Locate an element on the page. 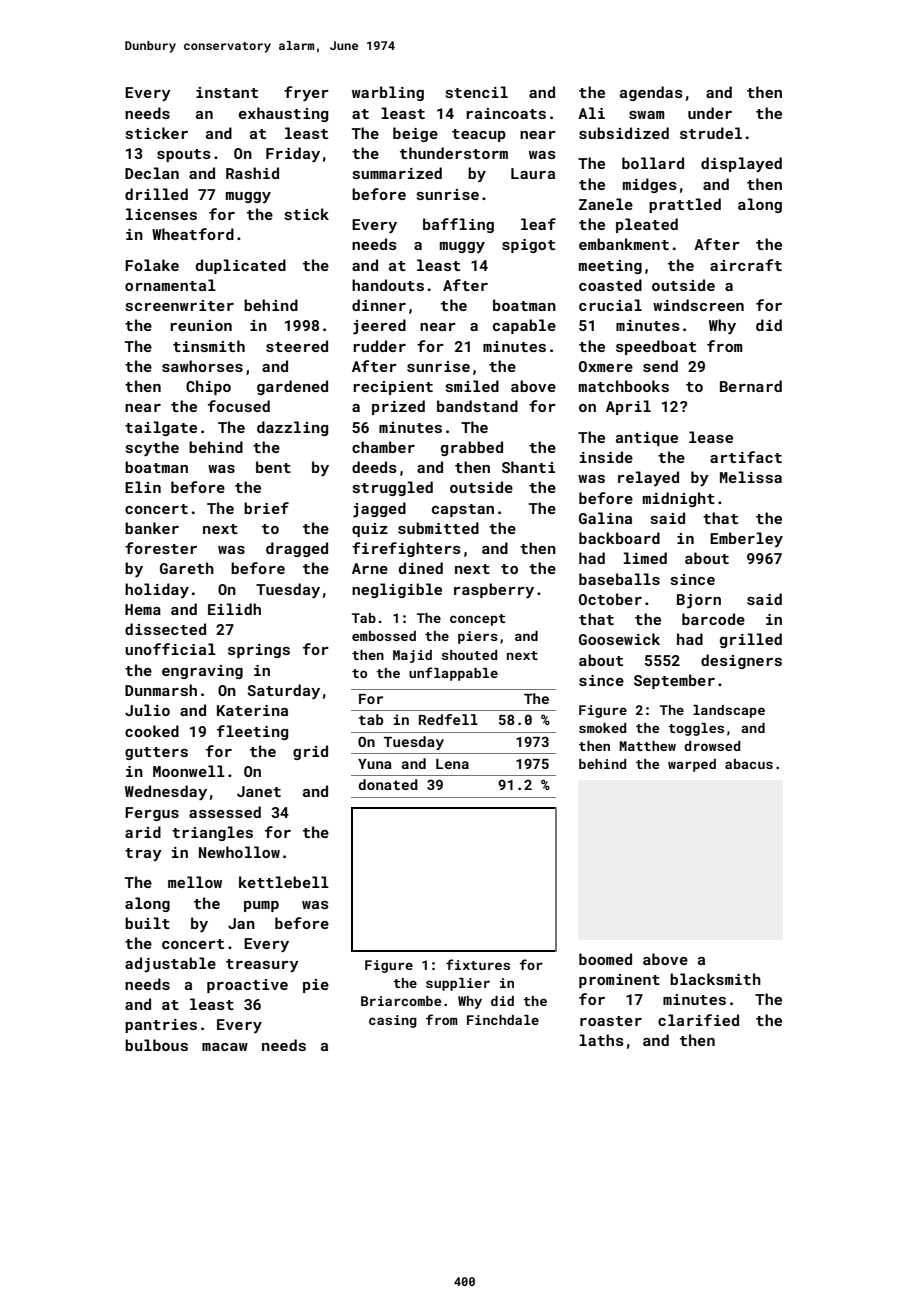 The image size is (908, 1316). Zanele is located at coordinates (606, 204).
